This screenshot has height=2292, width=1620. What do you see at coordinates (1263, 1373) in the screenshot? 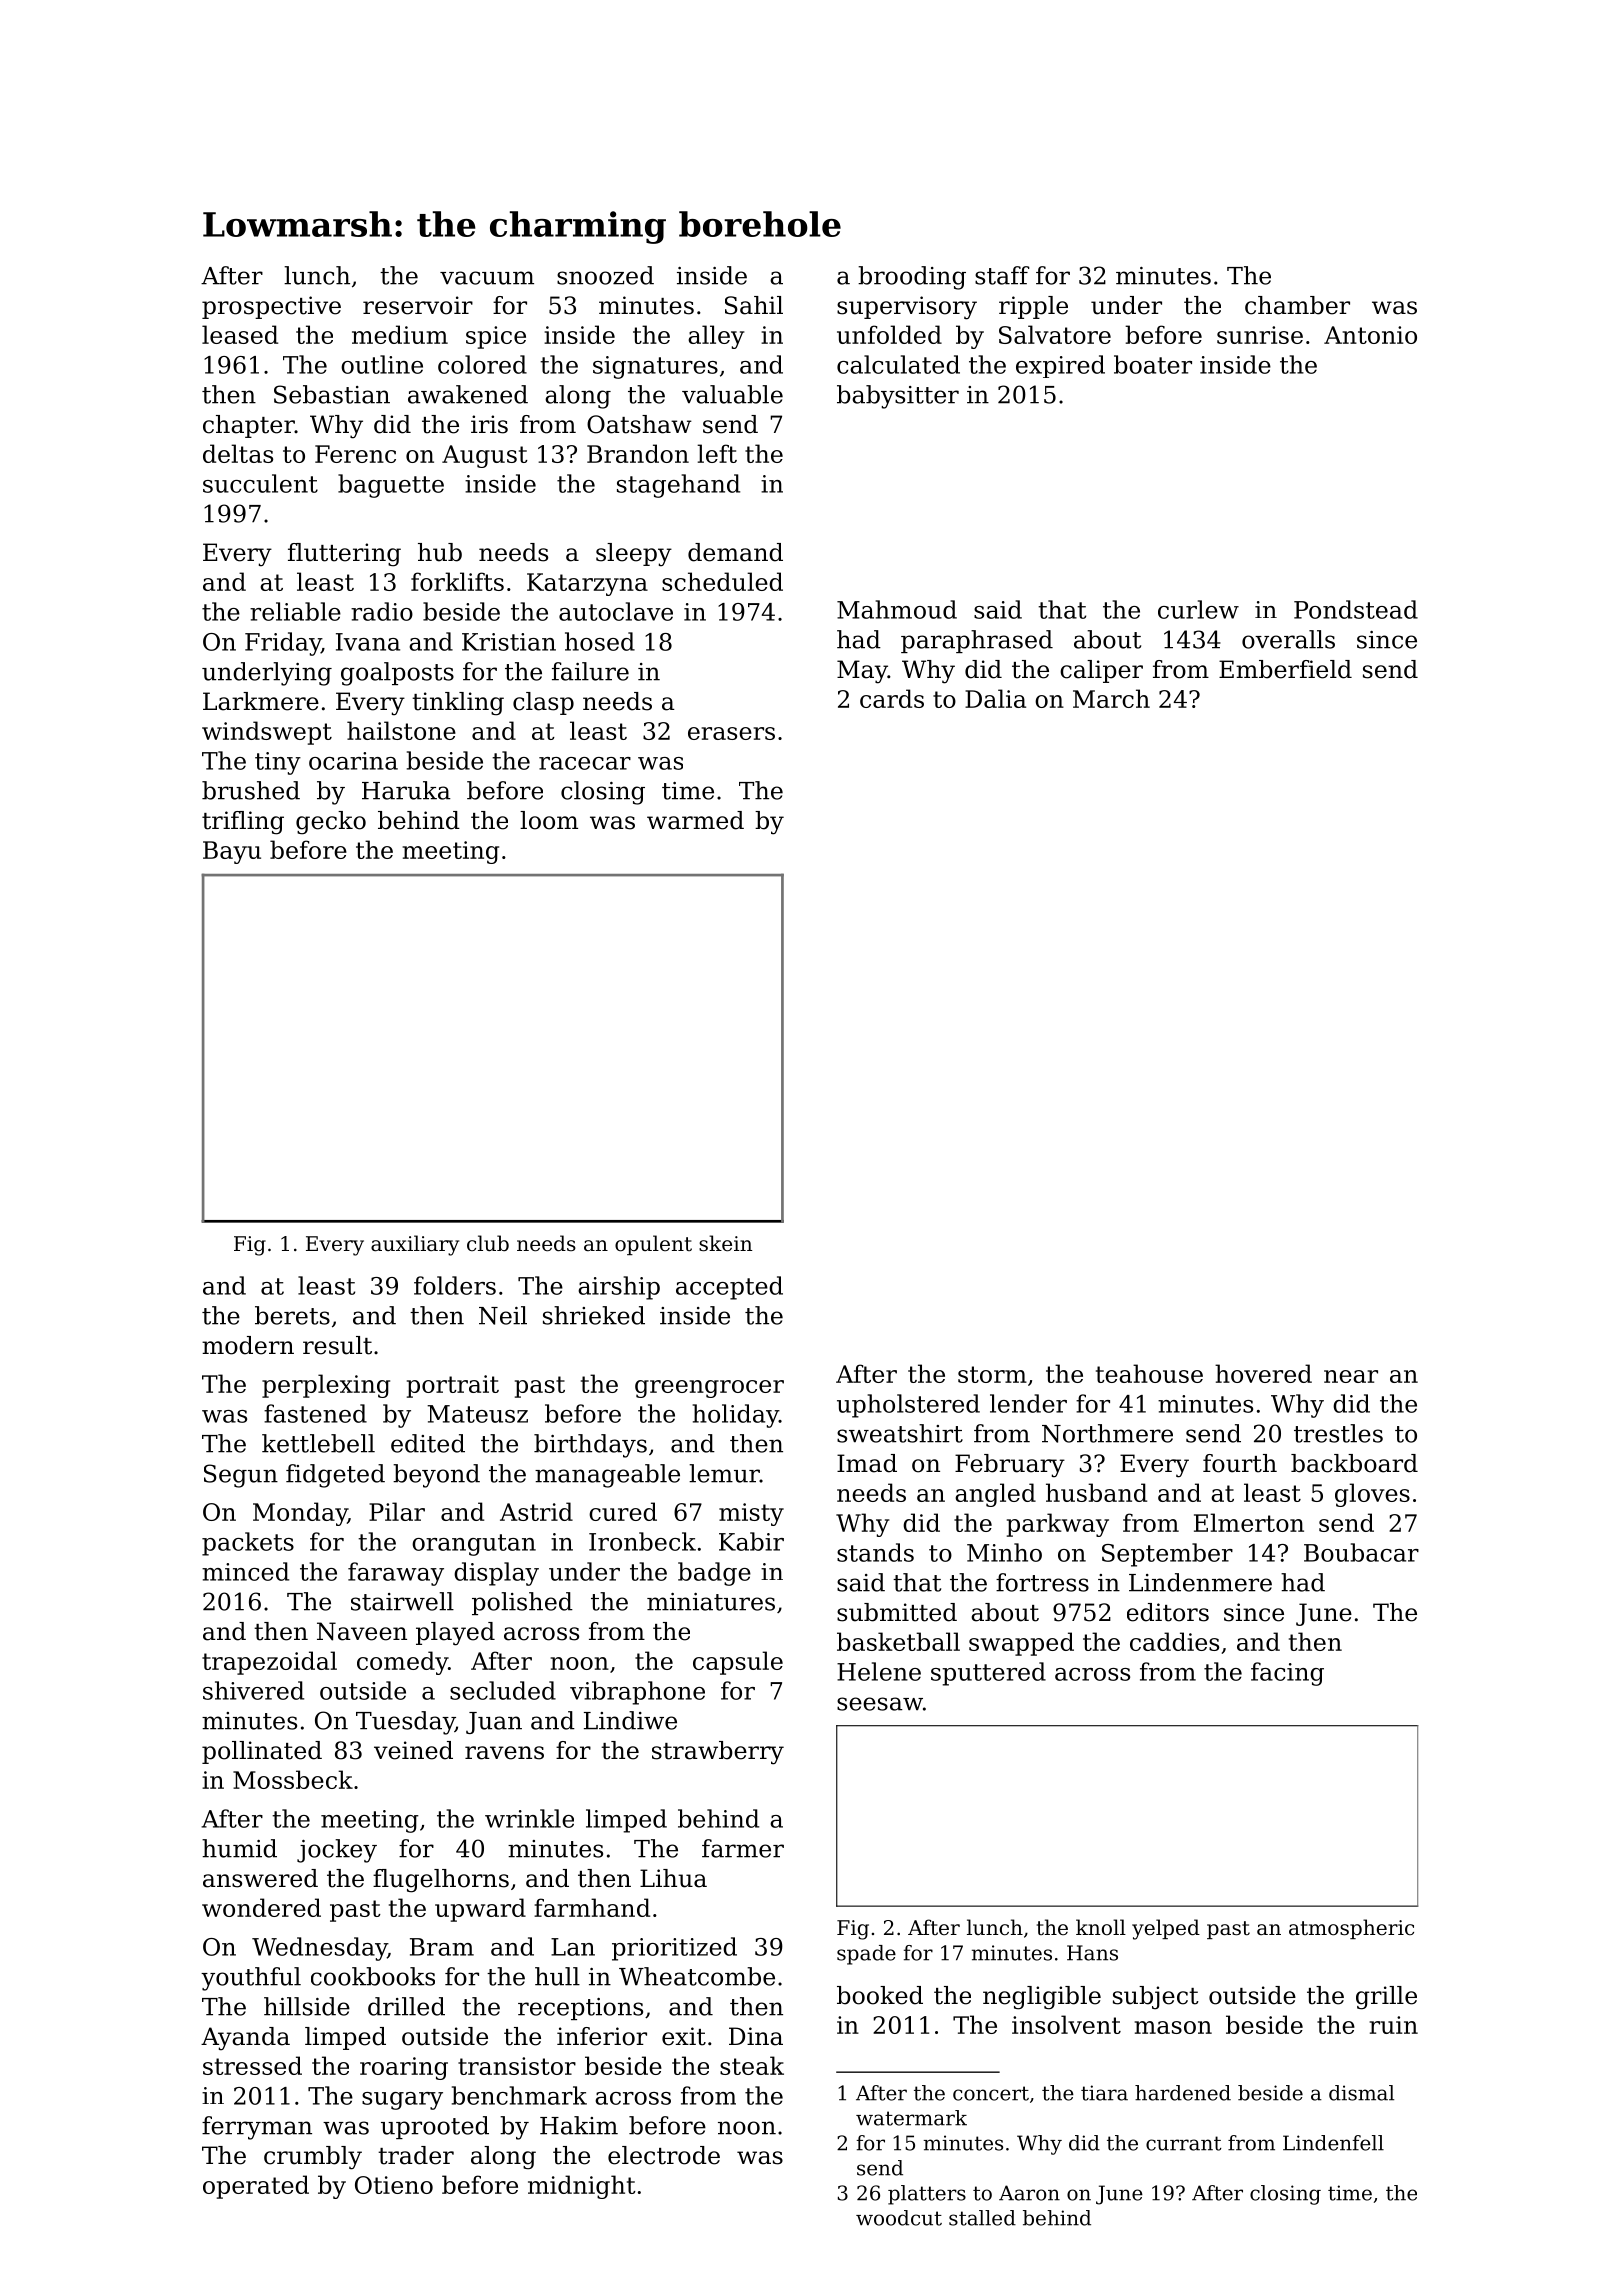
I see `hovered` at bounding box center [1263, 1373].
